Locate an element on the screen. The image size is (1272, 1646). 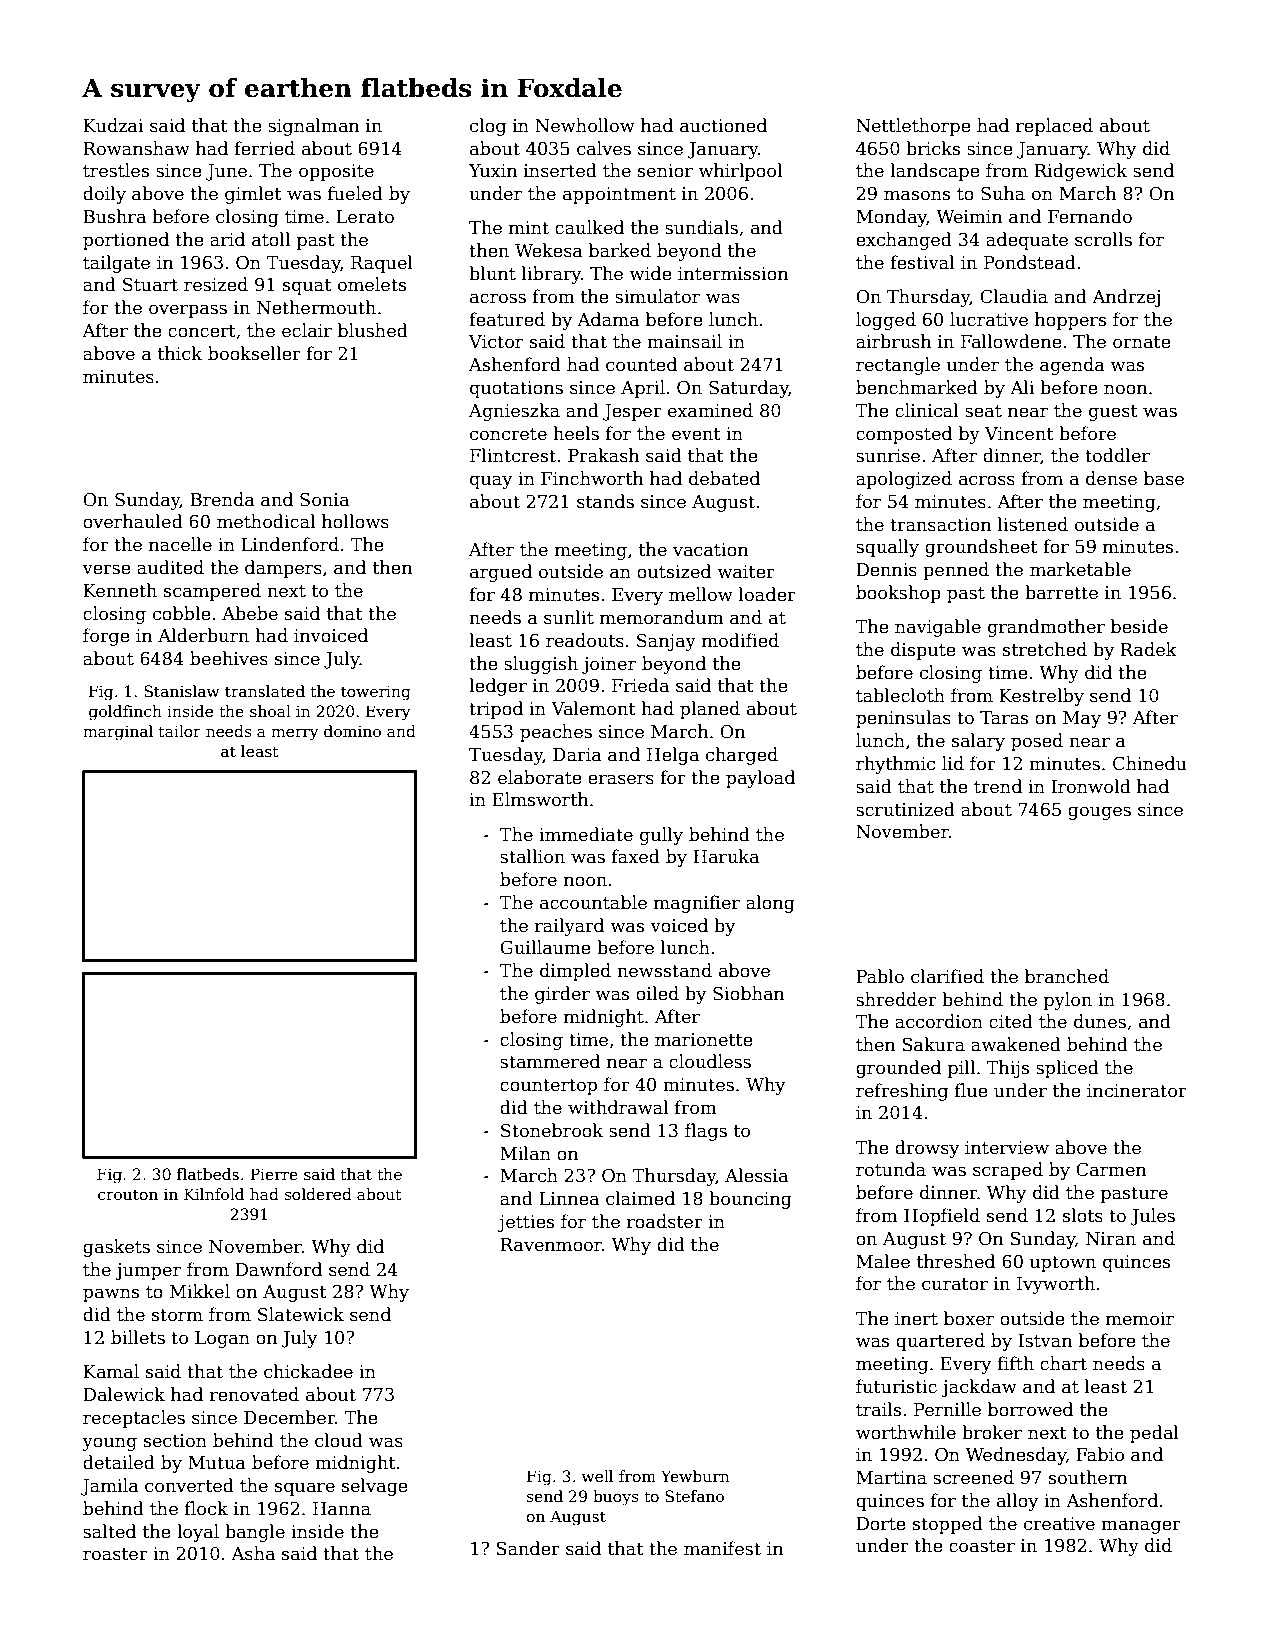
marketable is located at coordinates (1080, 569).
